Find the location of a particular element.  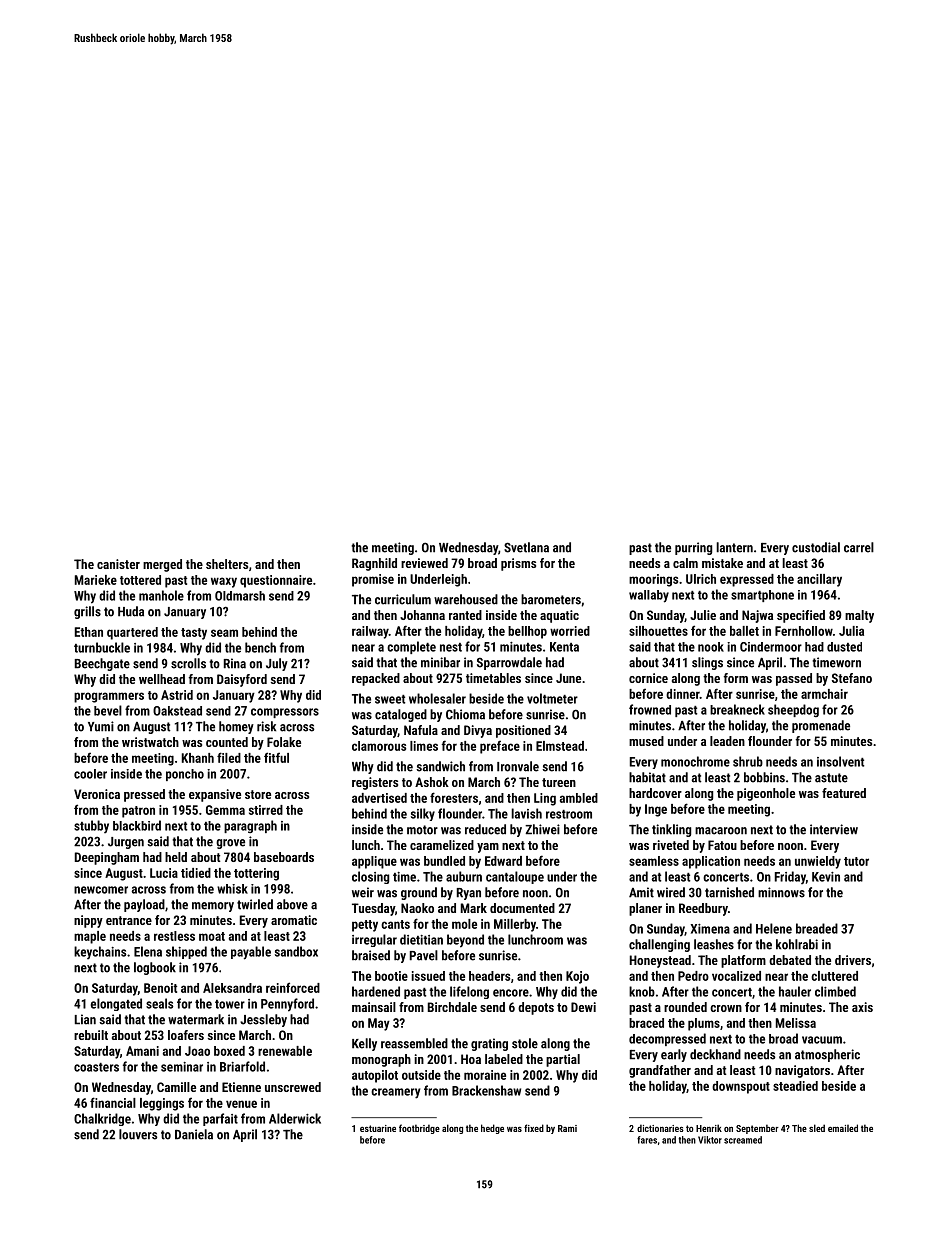

dinner is located at coordinates (683, 694).
